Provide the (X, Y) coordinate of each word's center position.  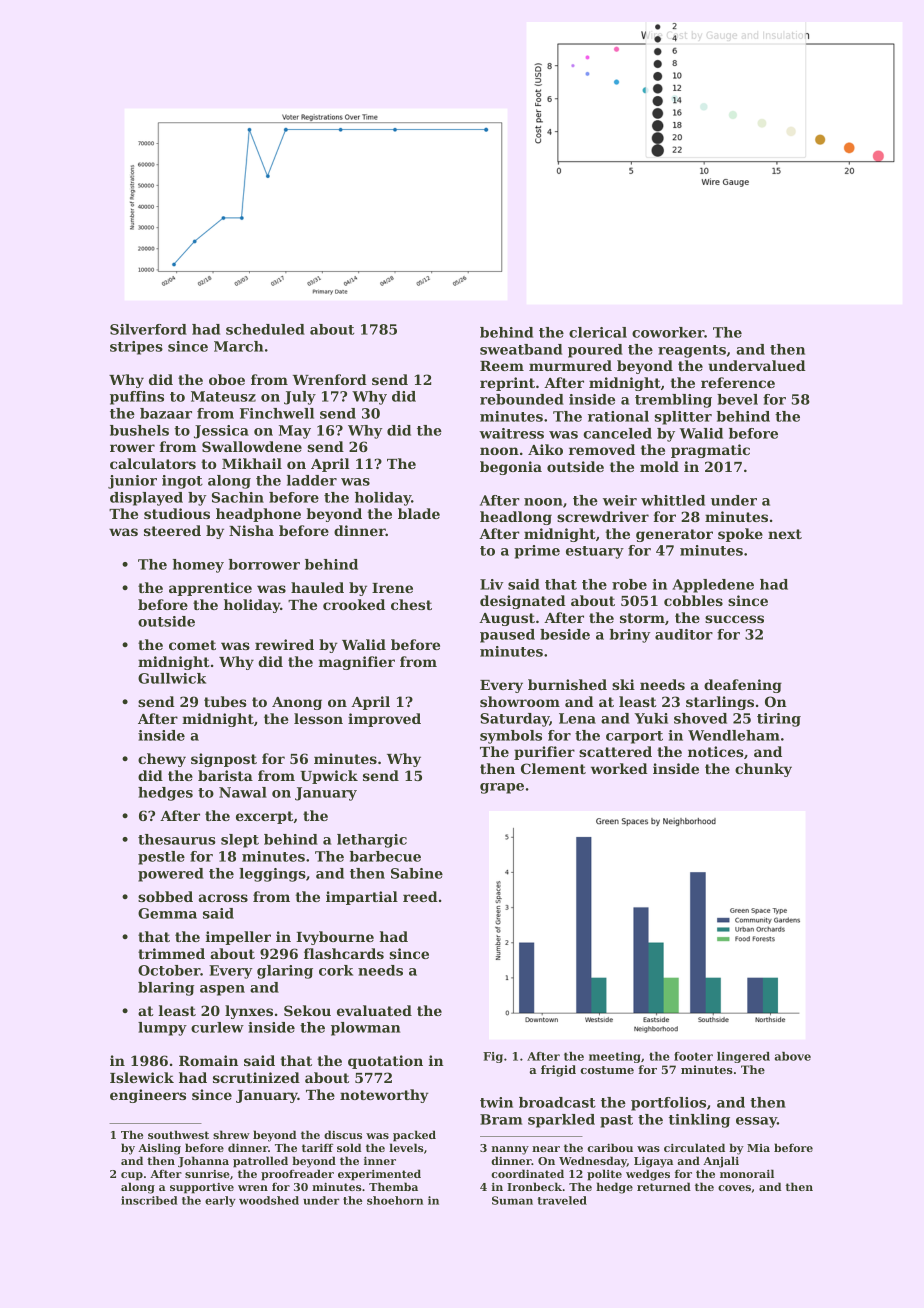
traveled (562, 1200)
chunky (763, 770)
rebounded (522, 399)
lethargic (372, 841)
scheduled (265, 329)
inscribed (149, 1200)
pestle (161, 858)
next (785, 534)
